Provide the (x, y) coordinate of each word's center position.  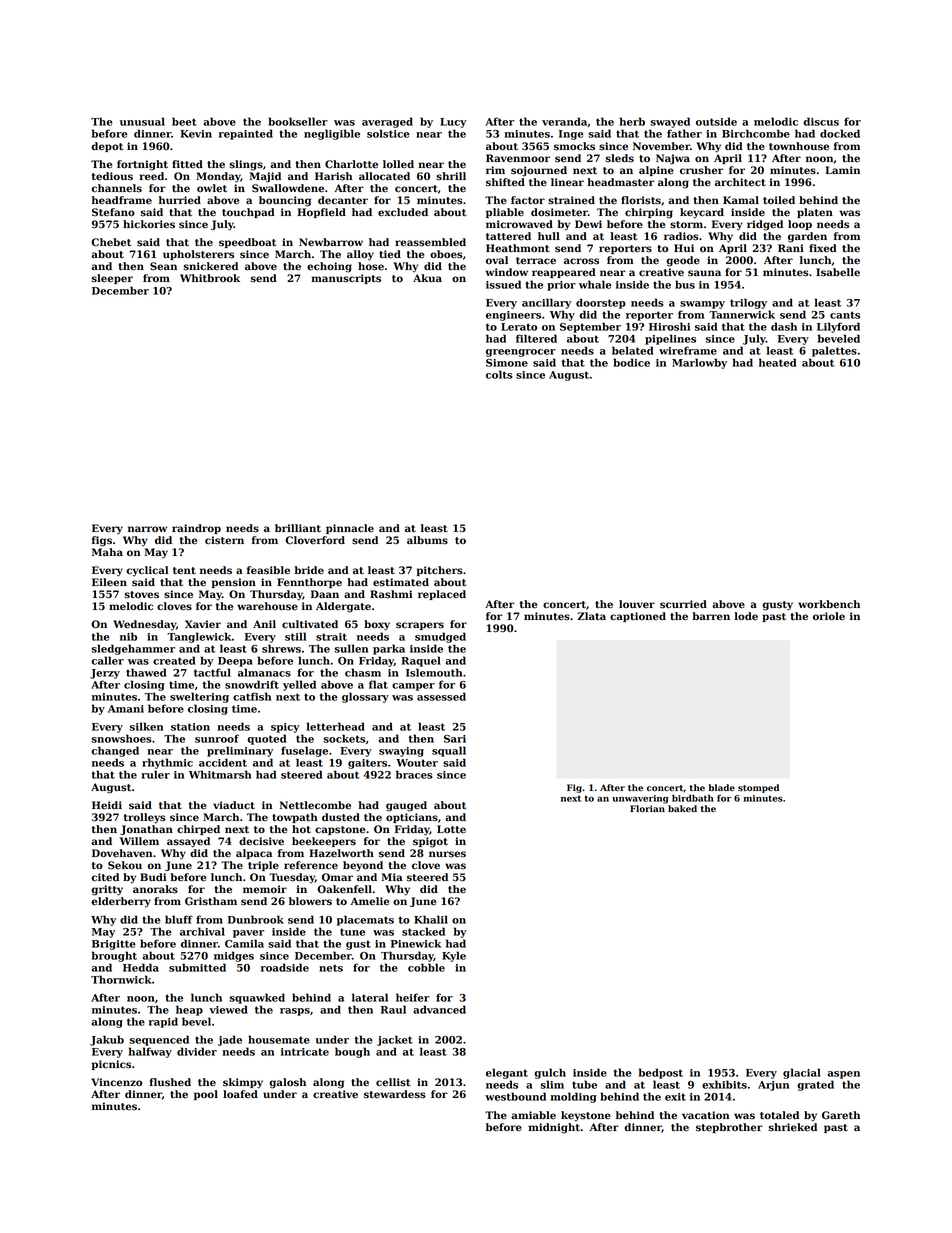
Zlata (591, 616)
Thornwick (121, 979)
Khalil (431, 919)
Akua (427, 278)
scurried (683, 604)
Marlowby (699, 363)
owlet (212, 188)
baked (682, 809)
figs (102, 541)
